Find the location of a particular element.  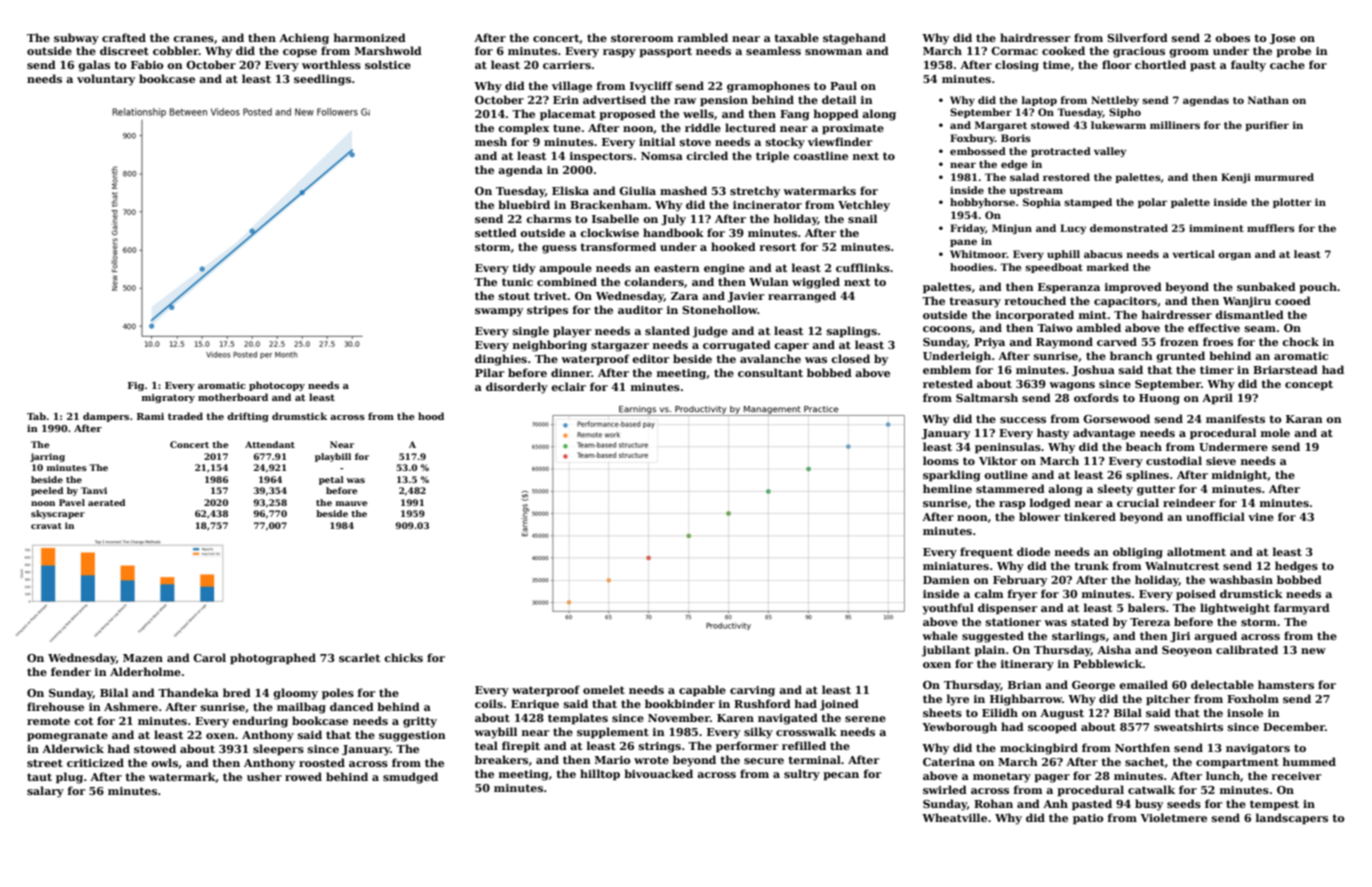

migratory is located at coordinates (168, 398).
